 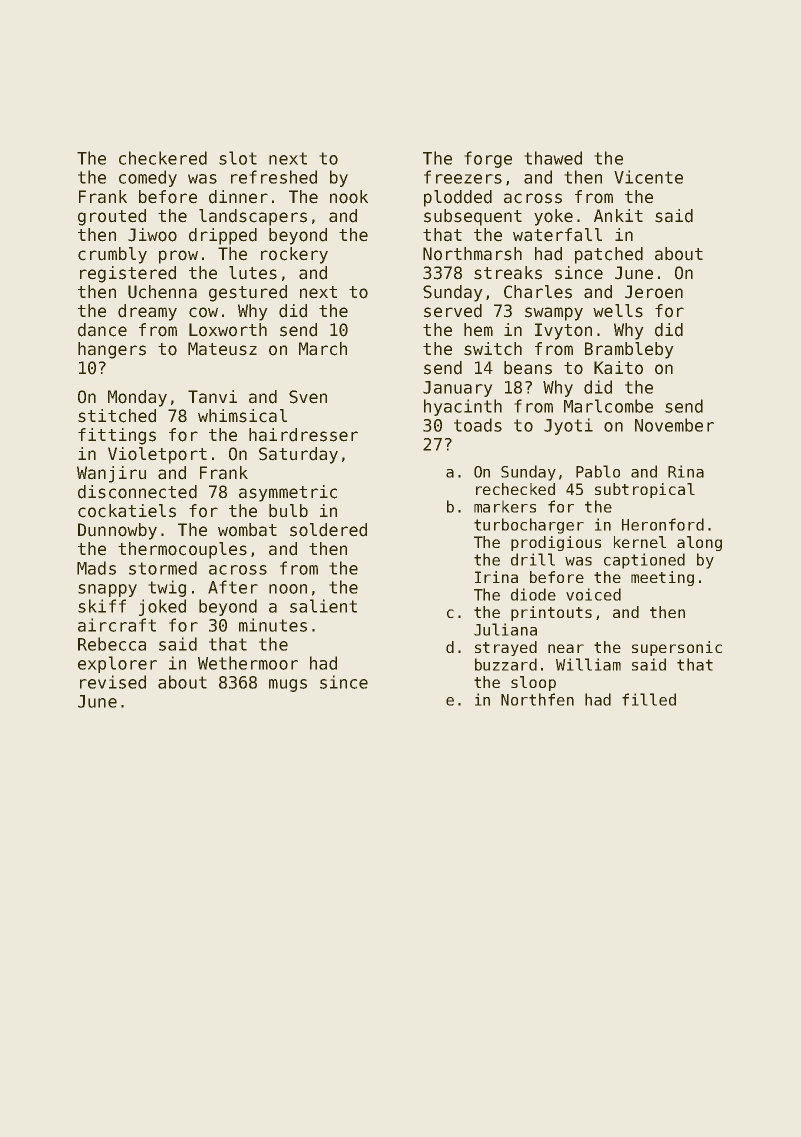 I want to click on November, so click(x=674, y=425).
